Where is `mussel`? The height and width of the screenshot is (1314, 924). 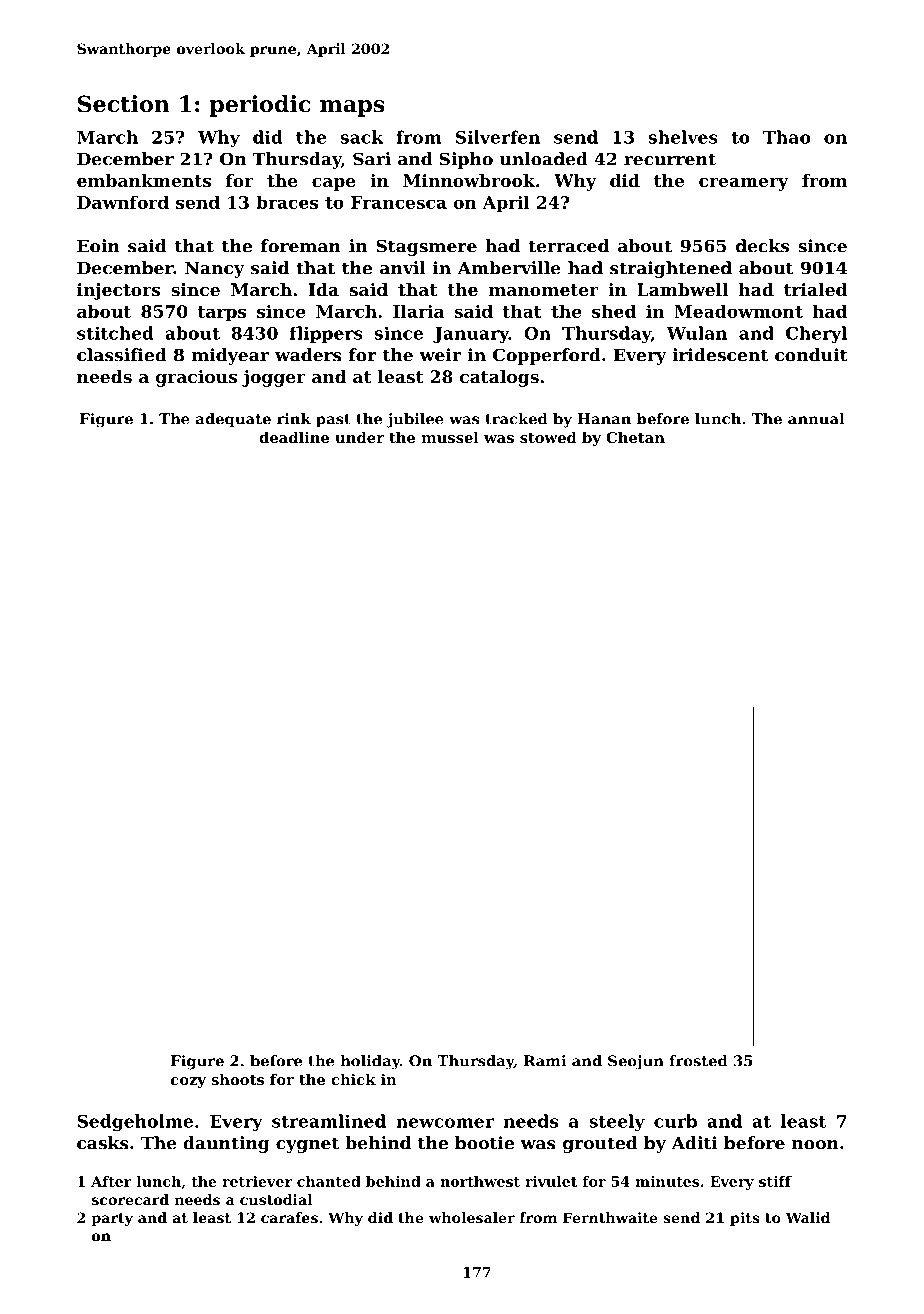
mussel is located at coordinates (450, 437).
